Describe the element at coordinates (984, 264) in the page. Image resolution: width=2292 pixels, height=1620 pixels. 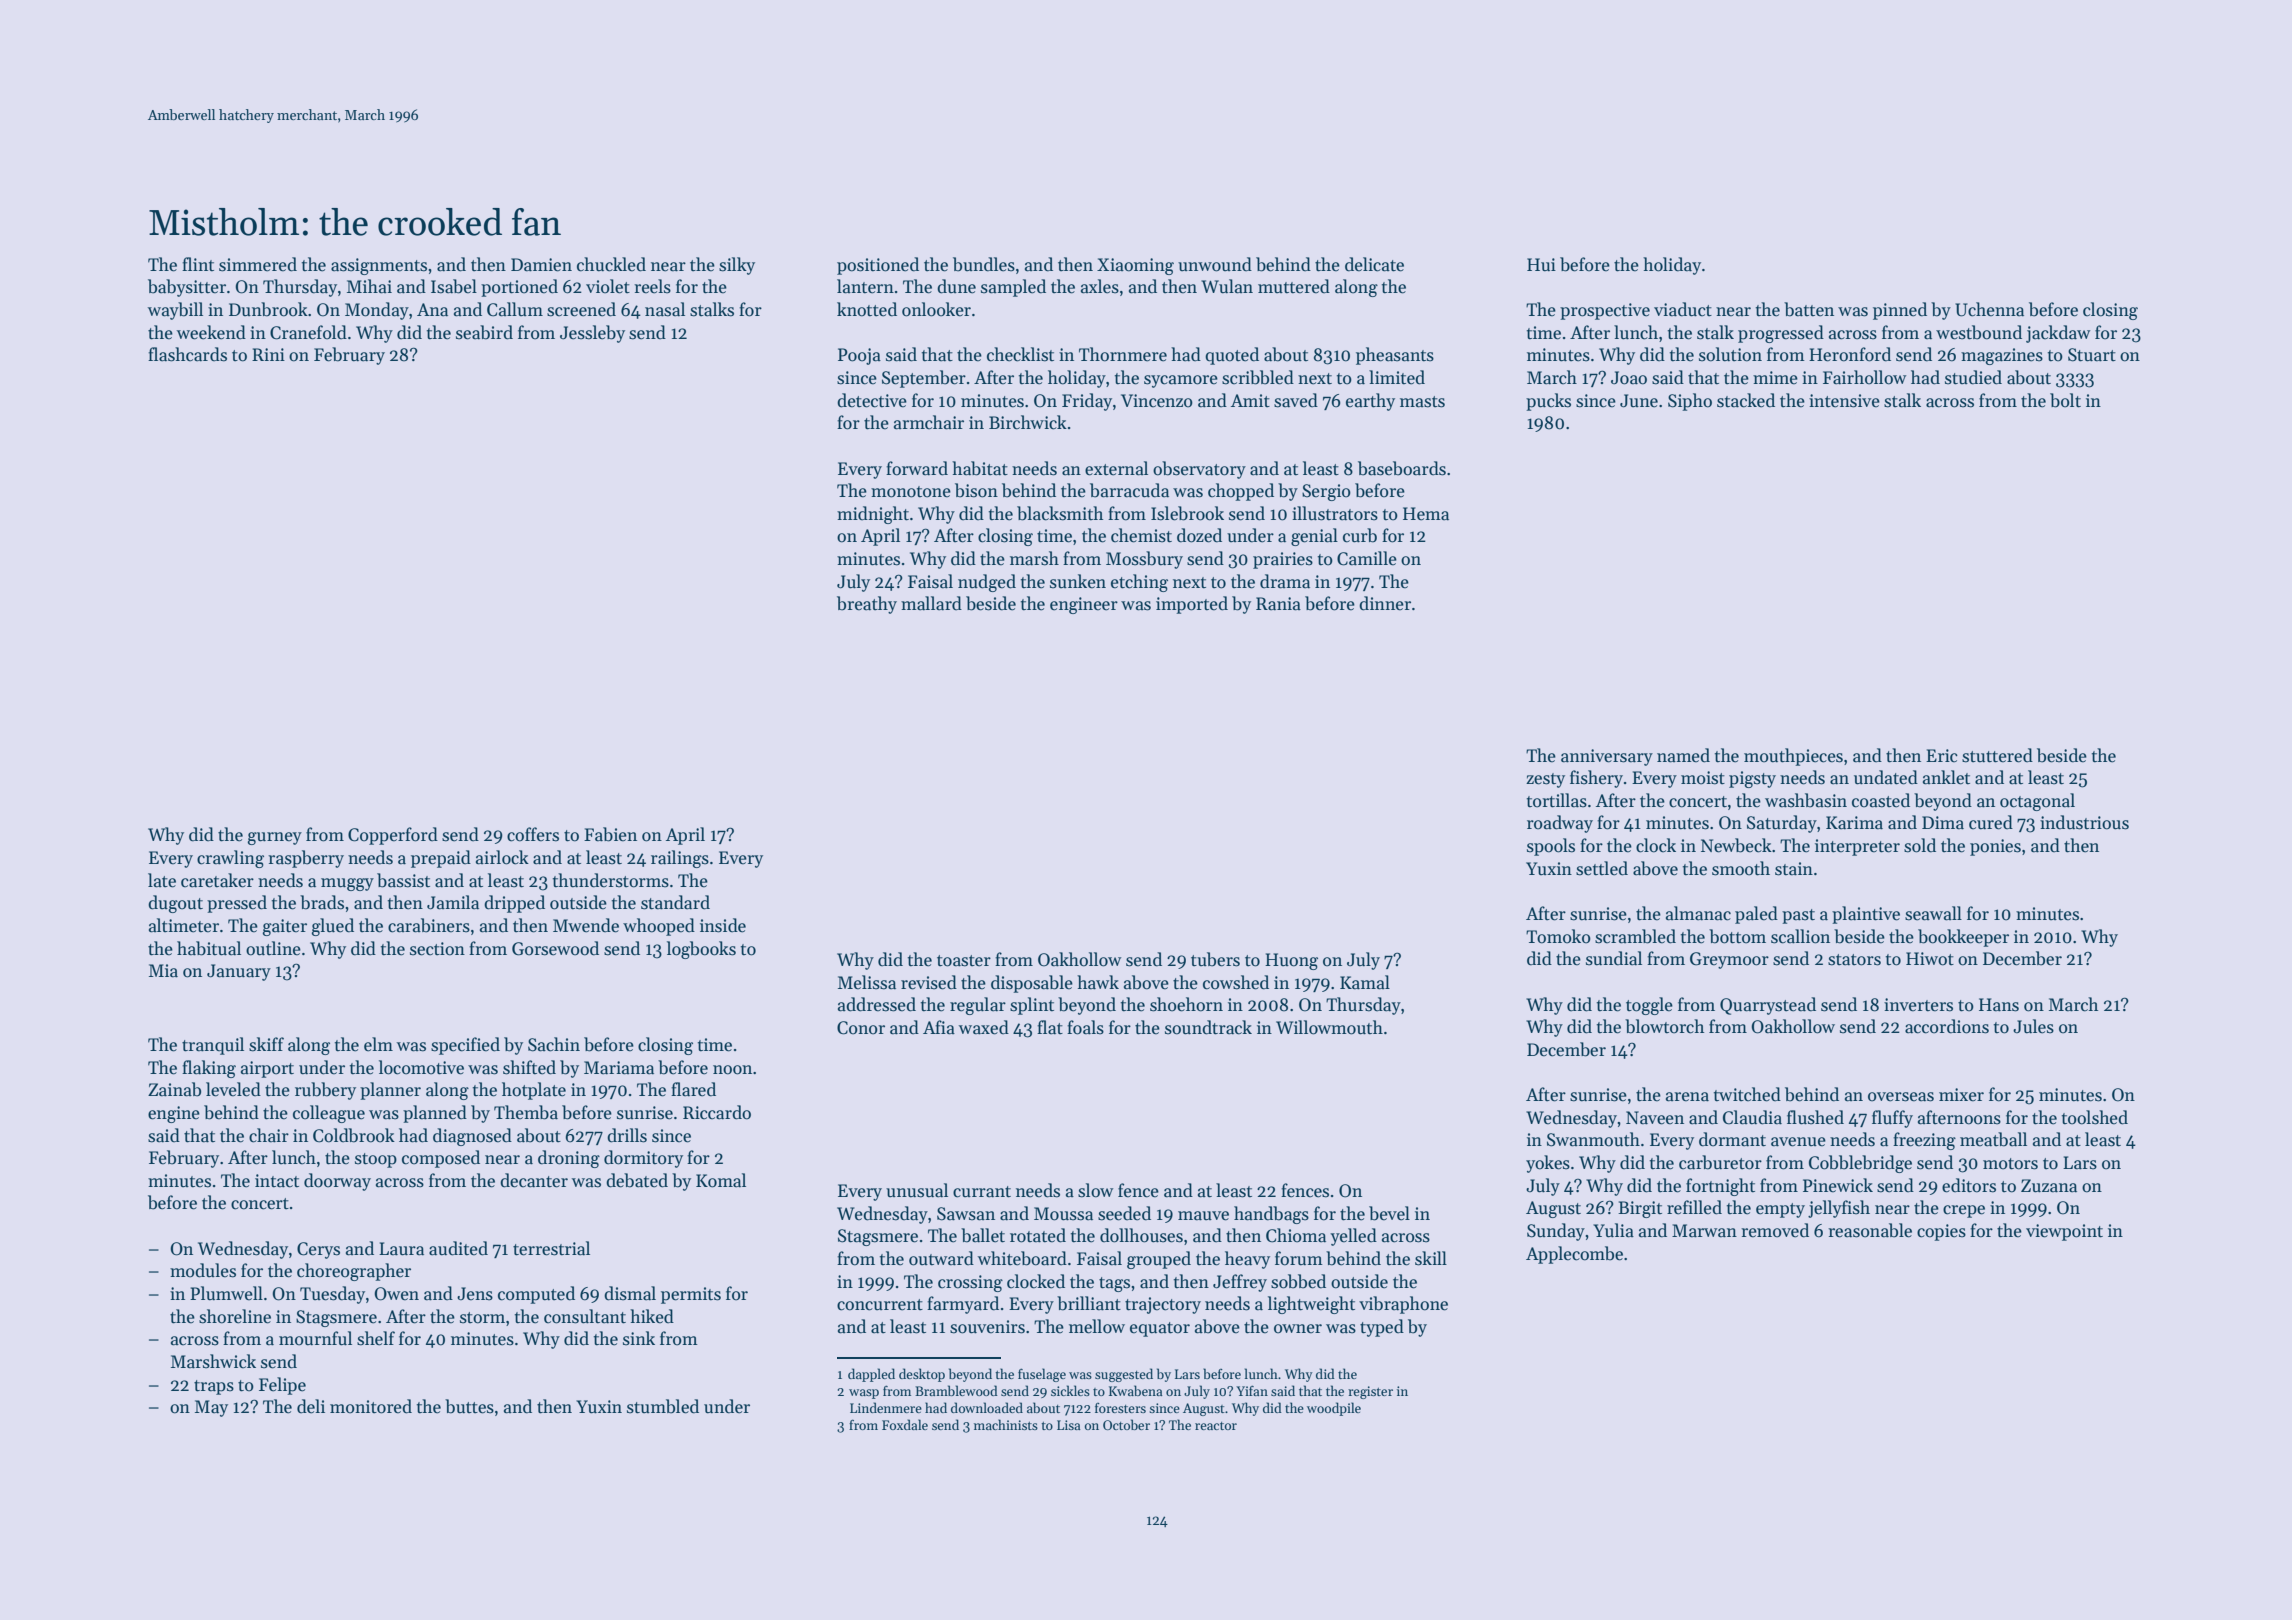
I see `bundles` at that location.
